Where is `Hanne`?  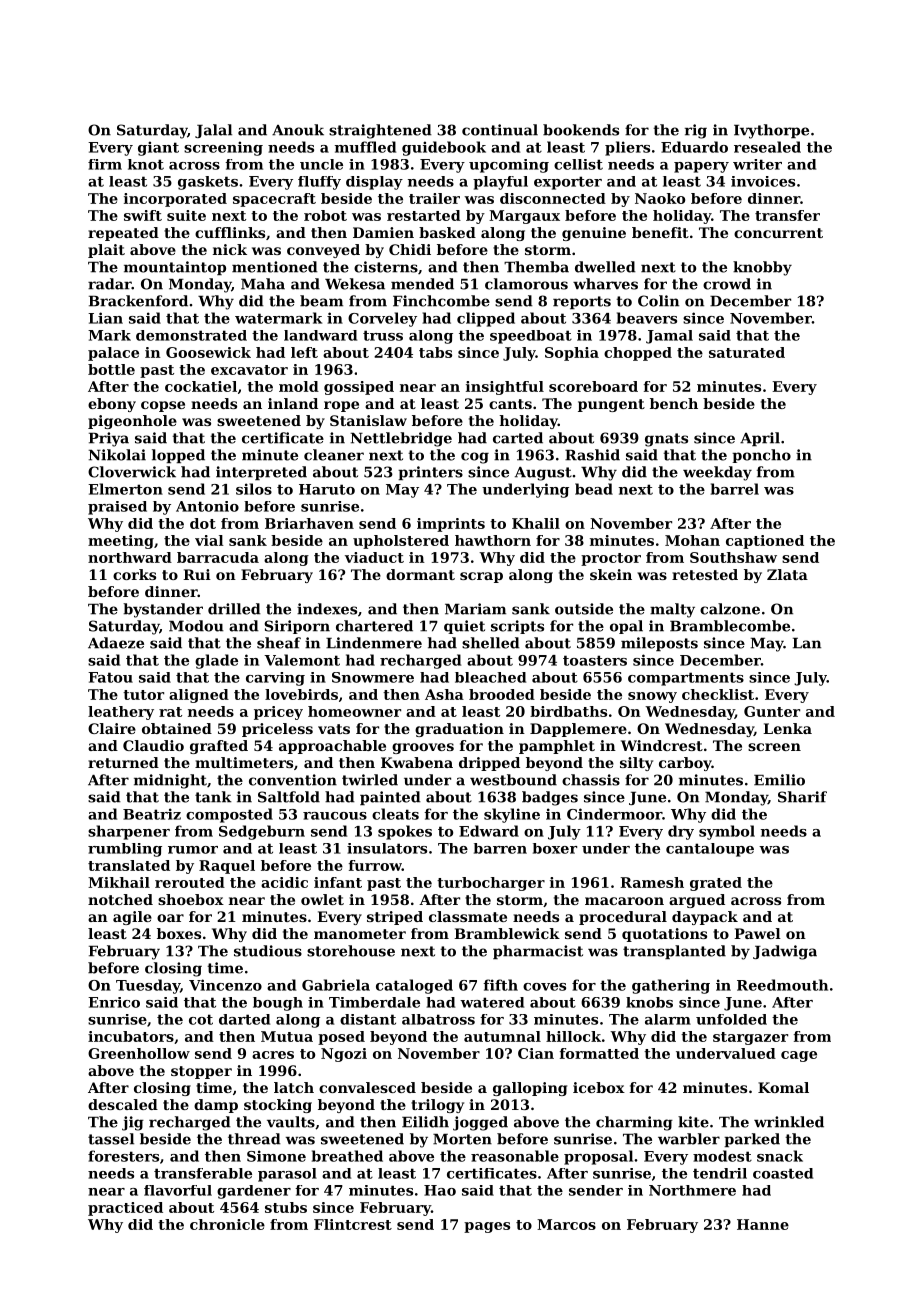
Hanne is located at coordinates (763, 1224).
